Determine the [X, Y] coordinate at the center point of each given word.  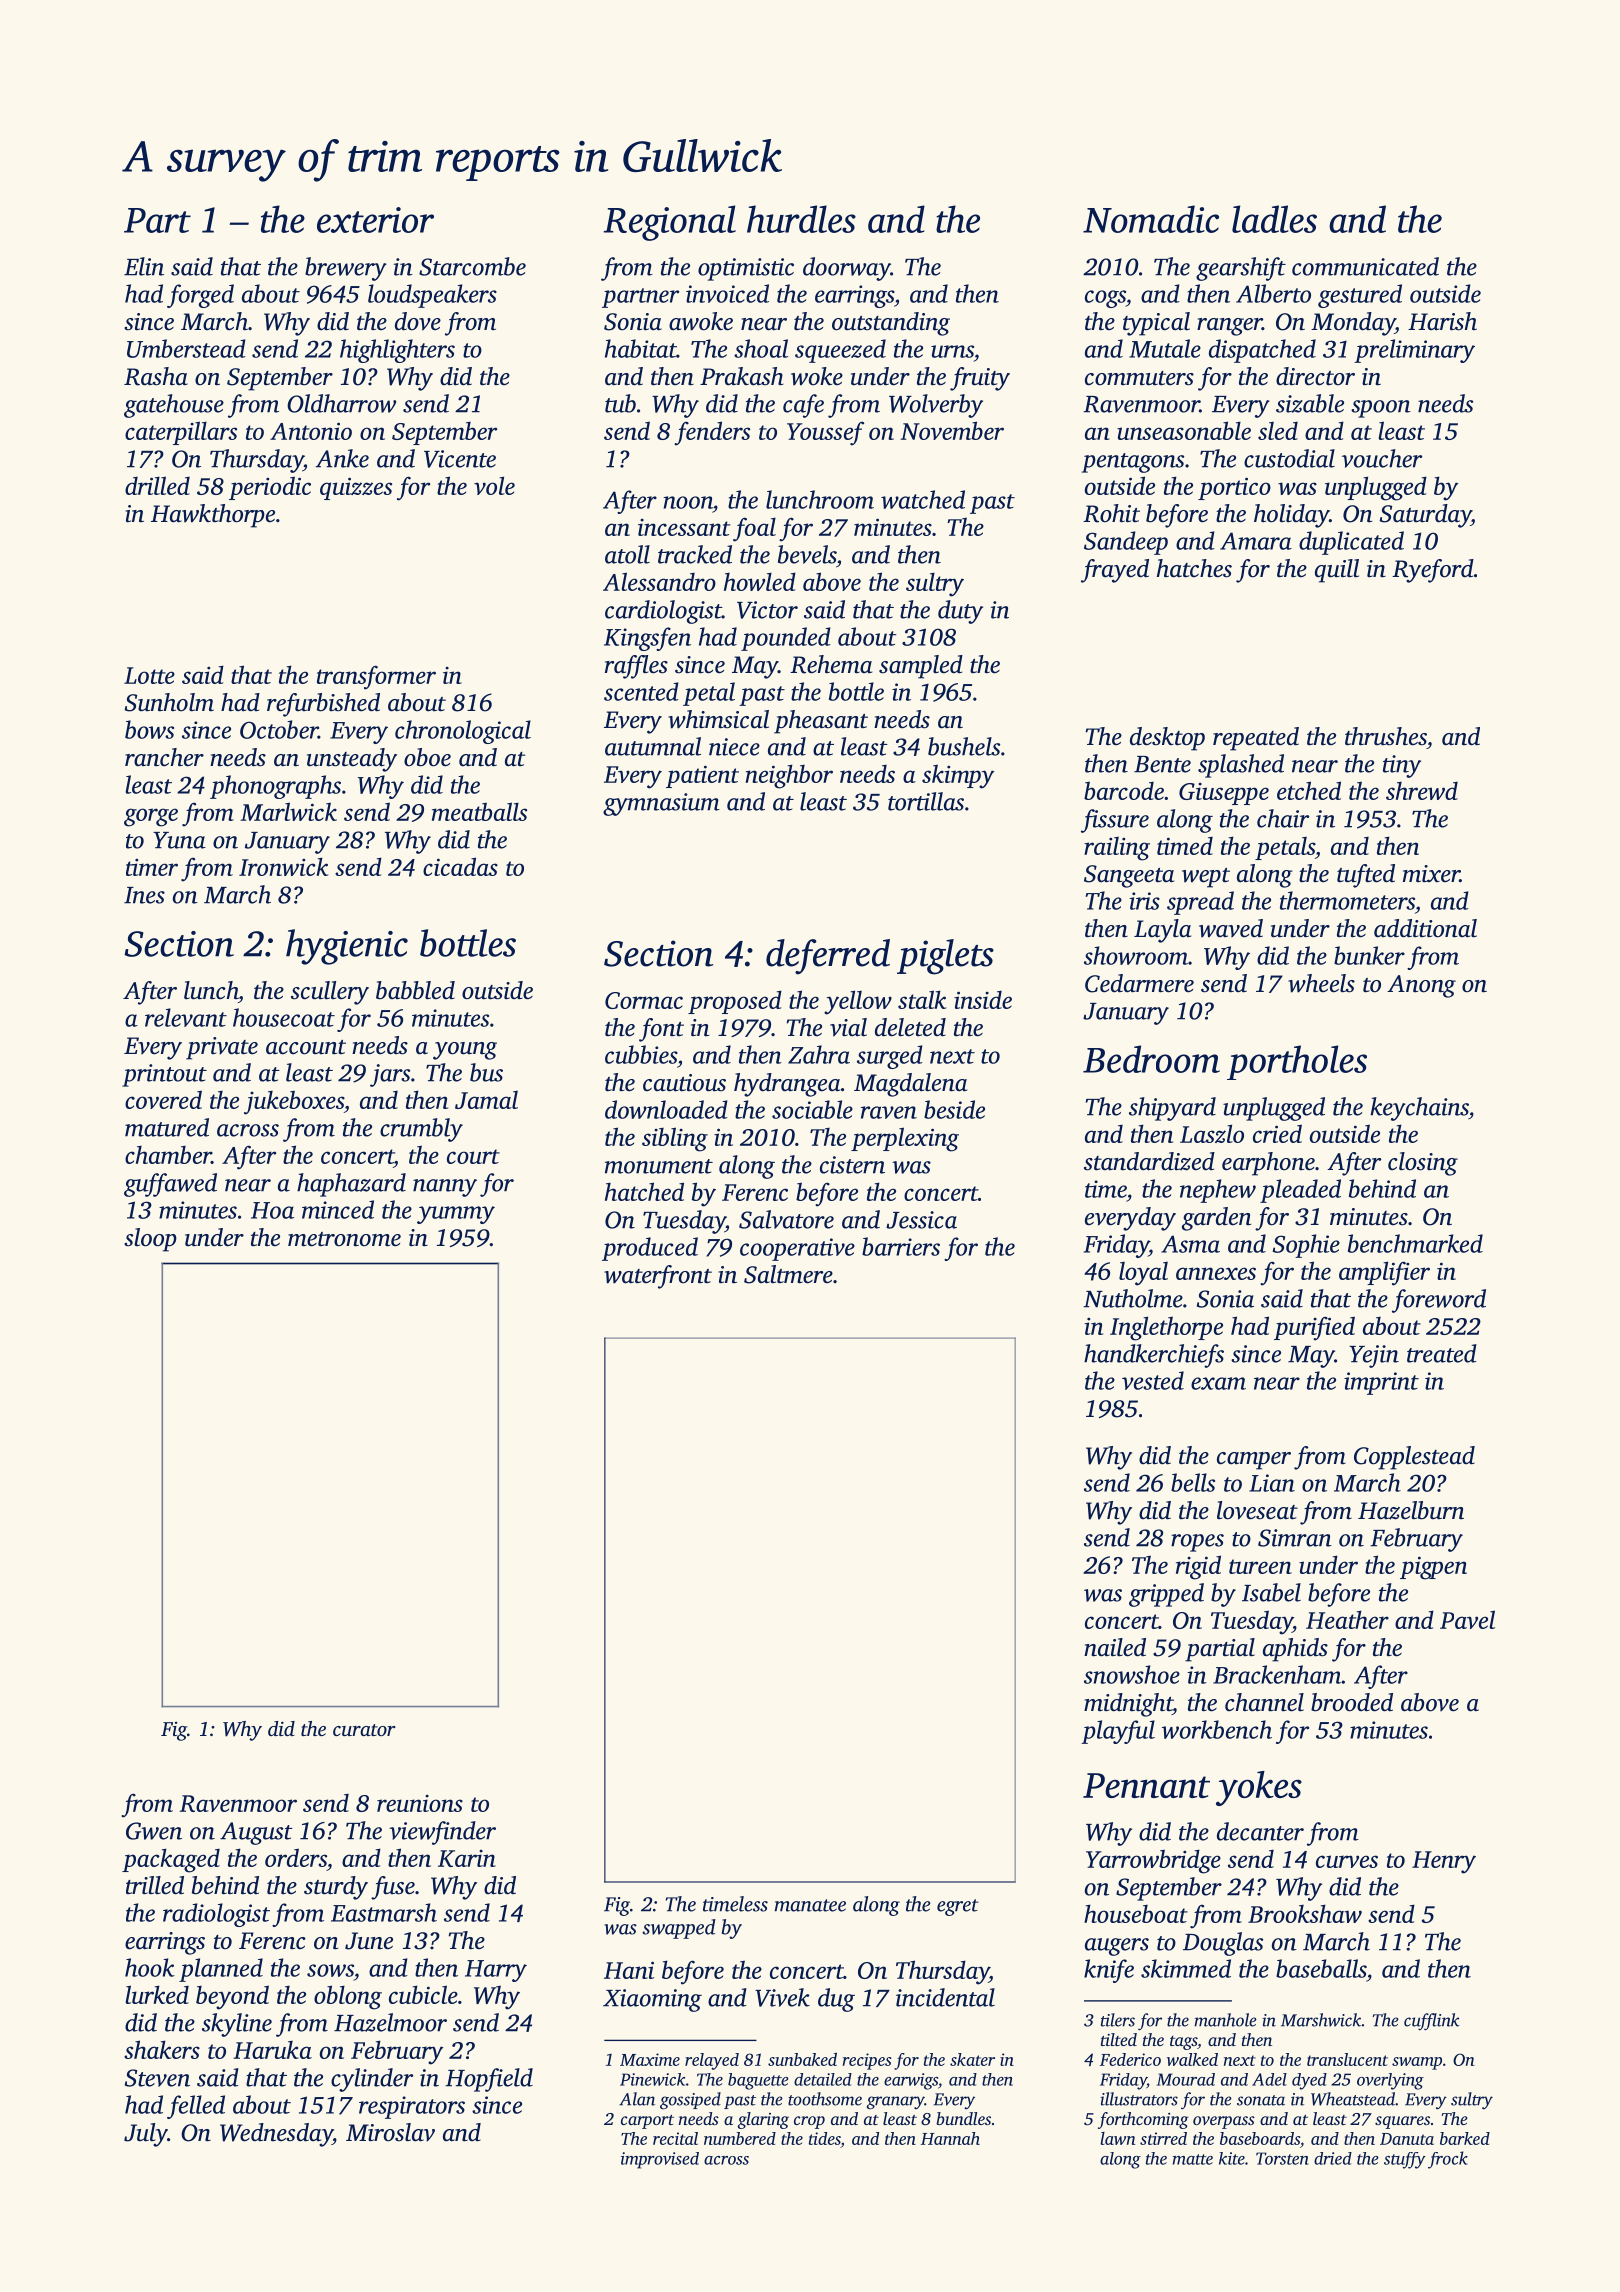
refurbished [323, 705]
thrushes [1386, 736]
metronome [344, 1239]
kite [1232, 2158]
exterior [375, 220]
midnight [1128, 1705]
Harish [1442, 321]
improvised [660, 2160]
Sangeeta [1129, 876]
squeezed [840, 351]
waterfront [658, 1277]
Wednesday [276, 2135]
